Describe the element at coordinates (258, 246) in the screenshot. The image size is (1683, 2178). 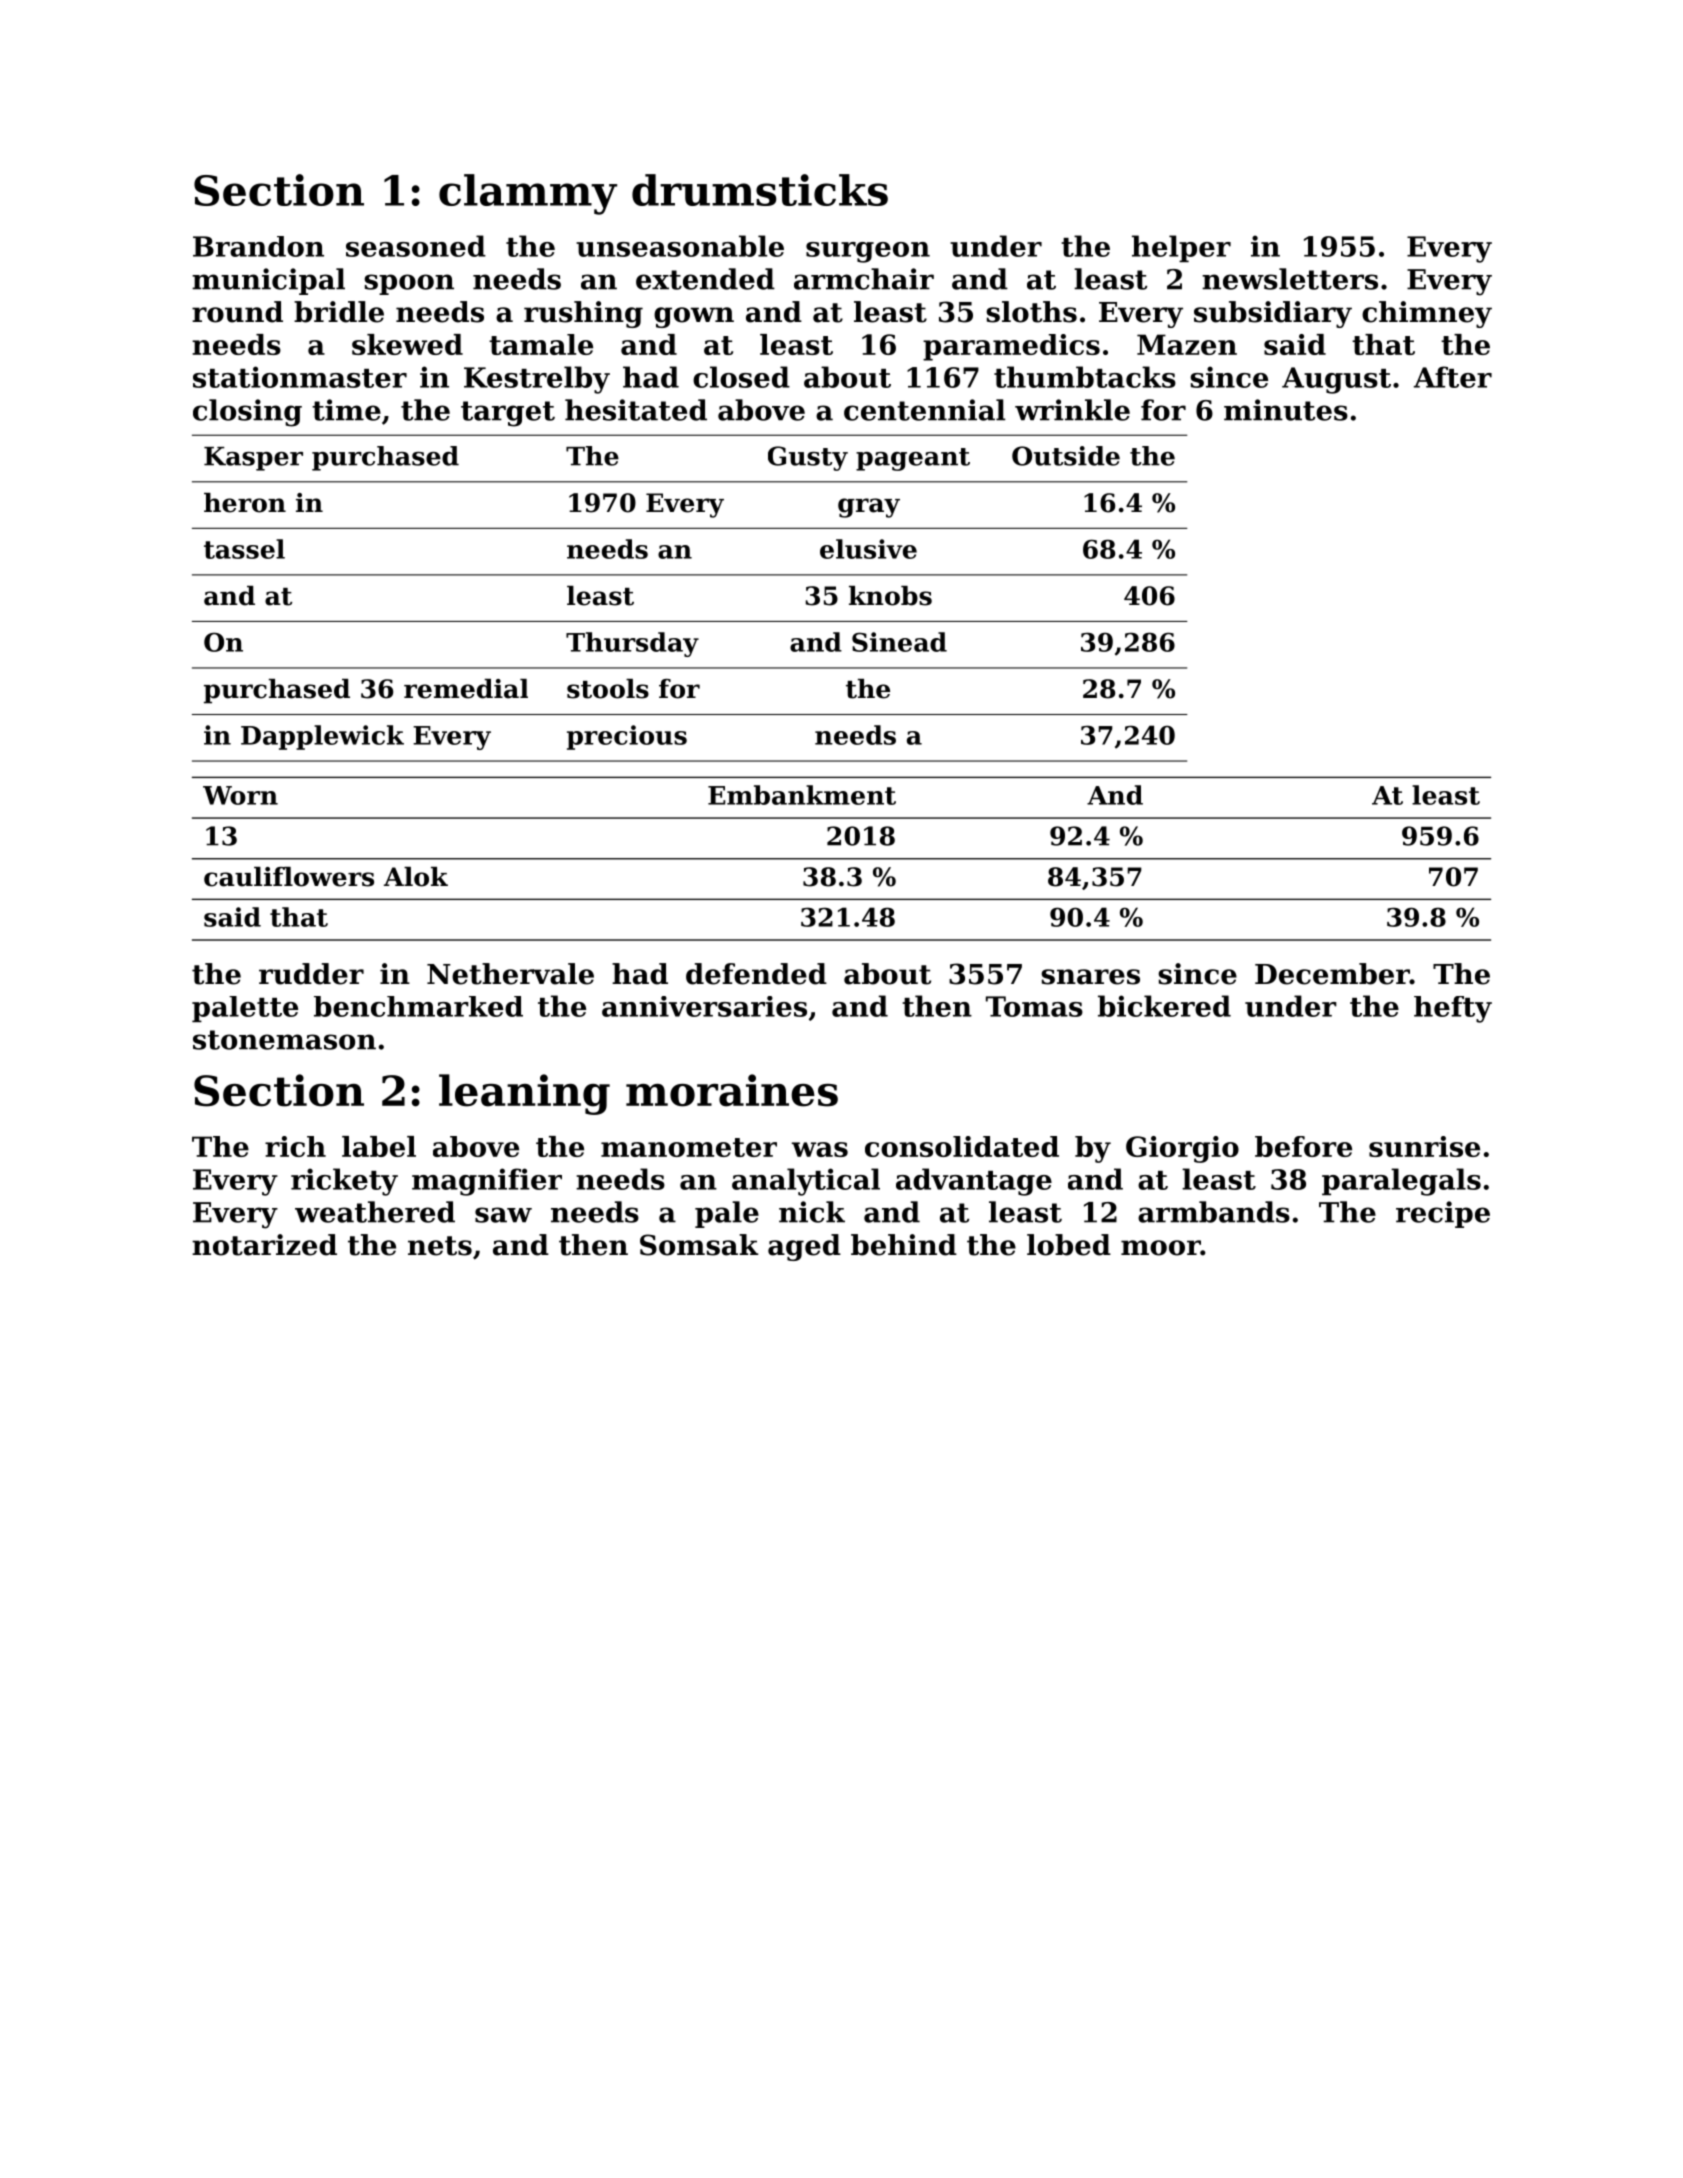
I see `Brandon` at that location.
